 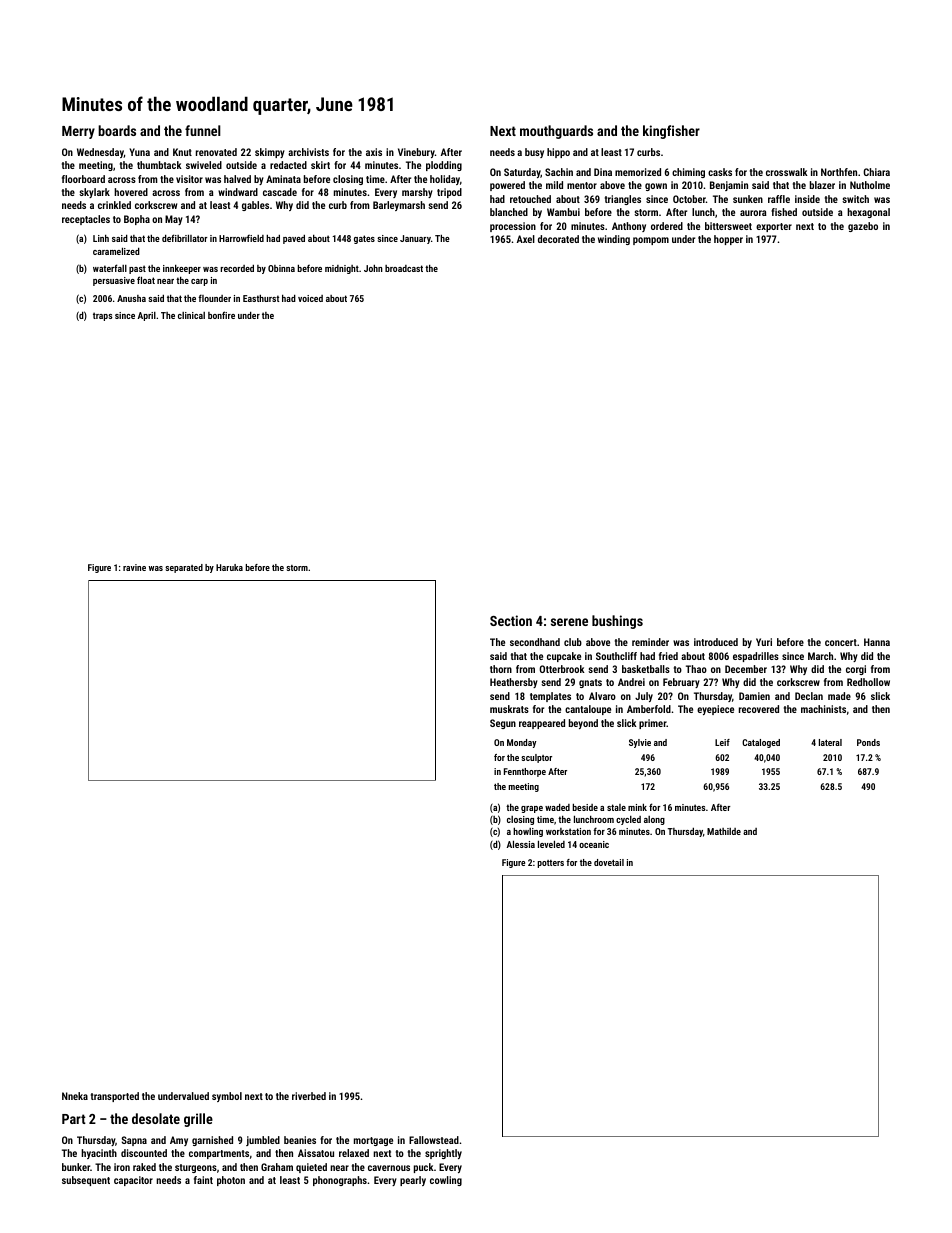 I want to click on Hanna, so click(x=877, y=642).
